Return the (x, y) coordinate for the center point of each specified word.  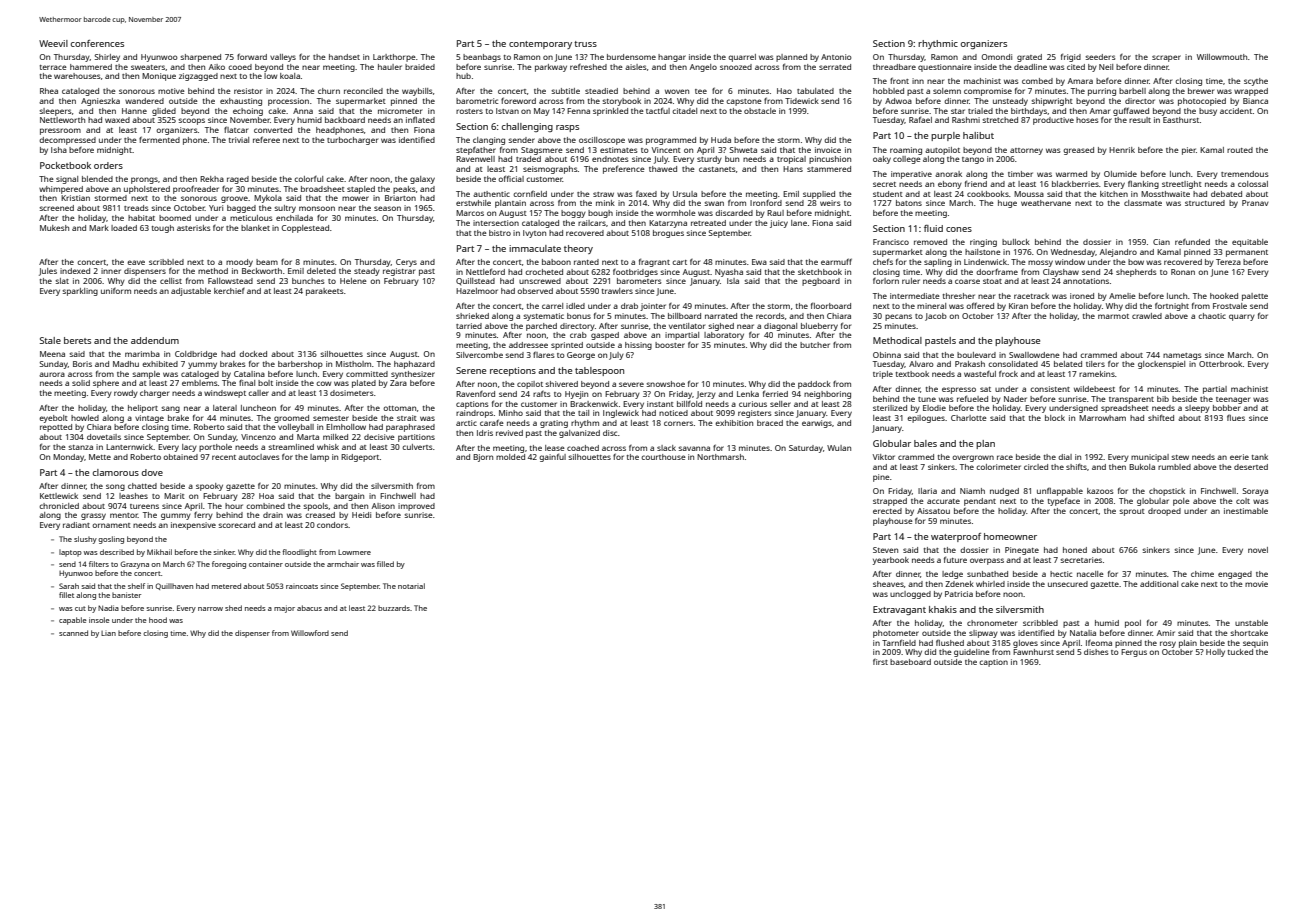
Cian (1161, 242)
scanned (73, 633)
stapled (361, 190)
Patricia (959, 594)
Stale (50, 340)
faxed (646, 194)
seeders (1100, 57)
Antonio (836, 57)
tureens (144, 506)
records (770, 316)
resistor (248, 91)
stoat (992, 281)
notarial (411, 586)
